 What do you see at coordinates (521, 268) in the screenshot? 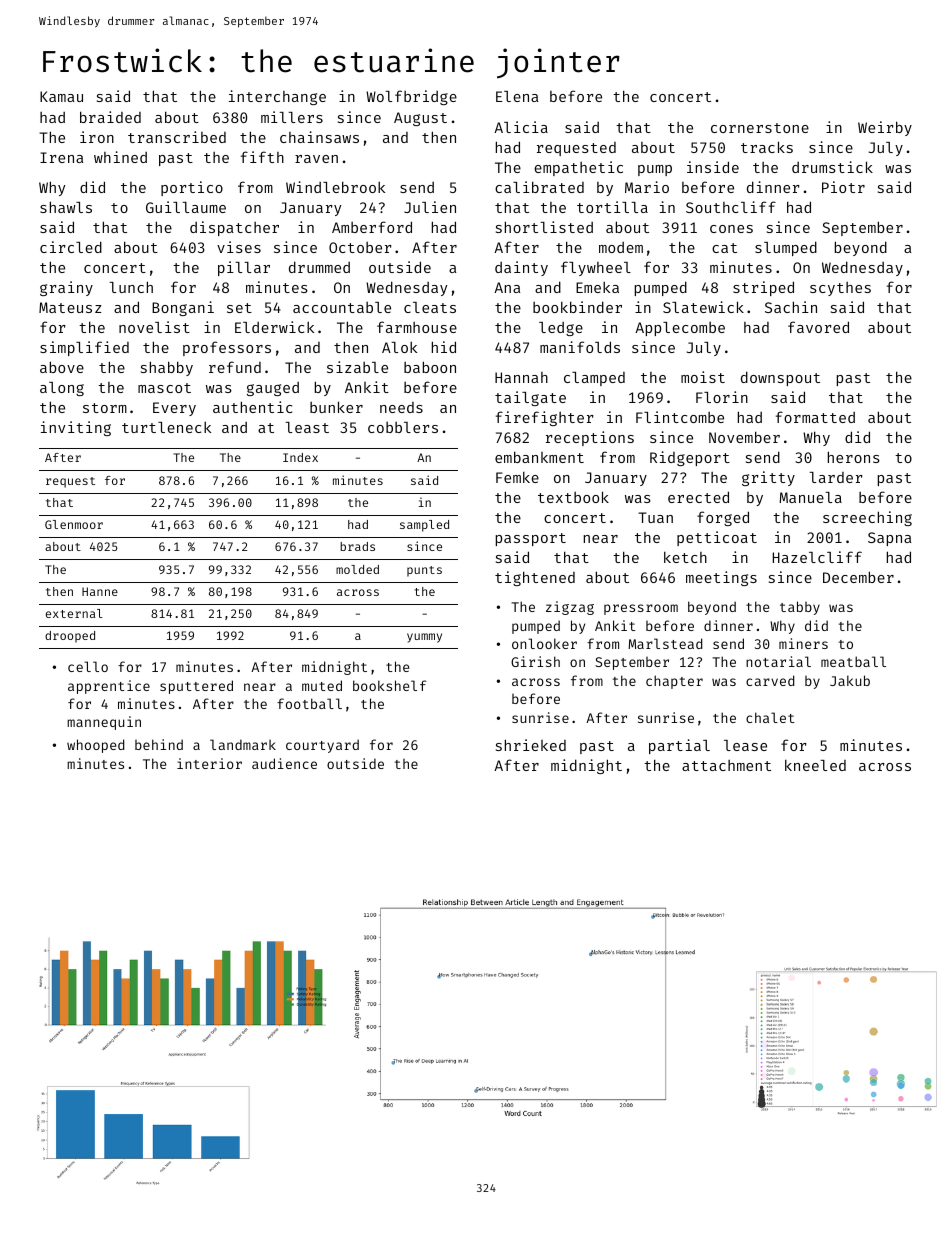
I see `dainty` at bounding box center [521, 268].
